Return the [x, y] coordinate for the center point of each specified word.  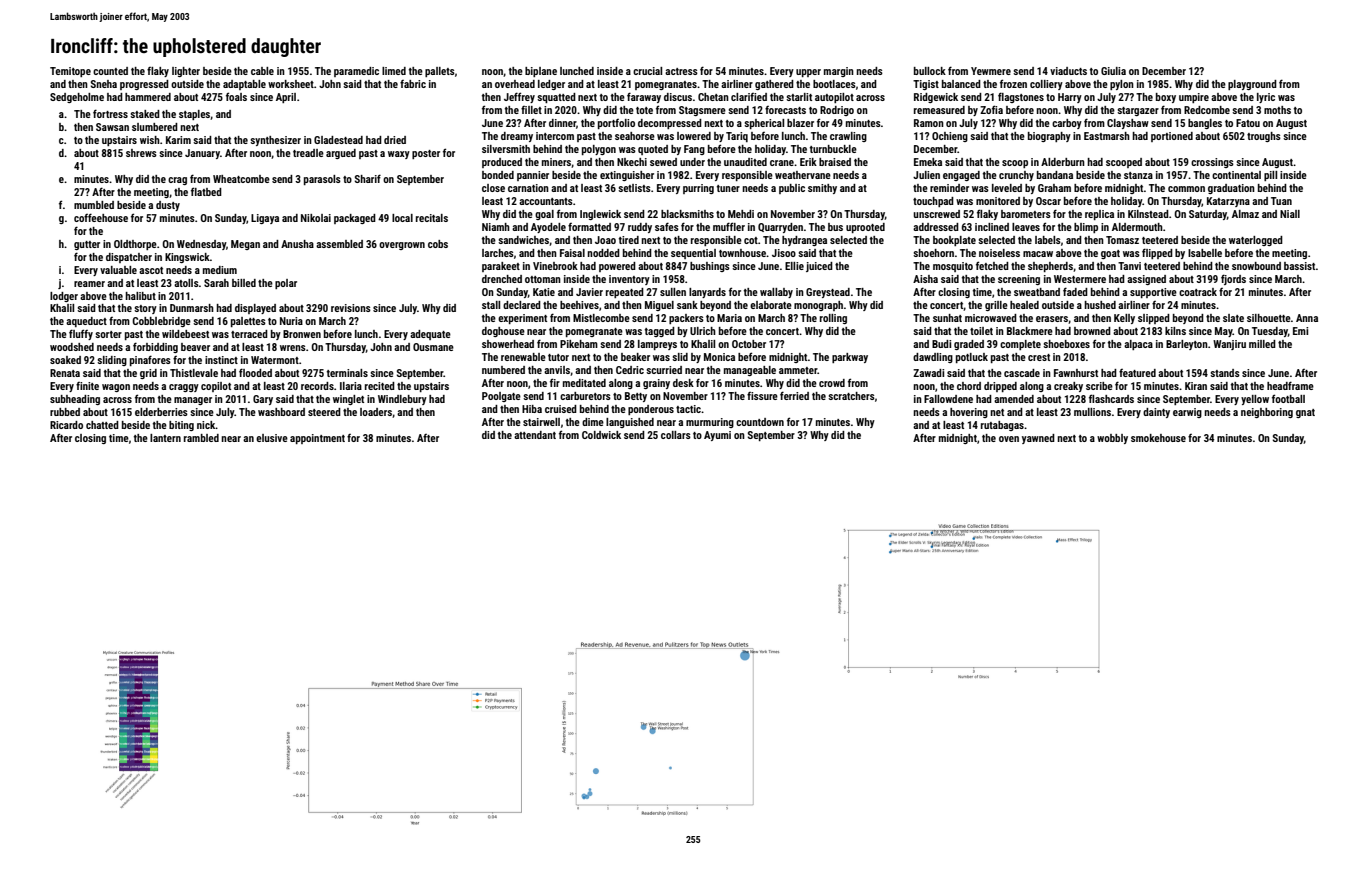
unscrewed [936, 214]
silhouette [1269, 318]
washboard [281, 412]
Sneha [104, 84]
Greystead [828, 293]
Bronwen [302, 334]
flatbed [206, 191]
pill [1270, 176]
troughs [1264, 137]
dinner [562, 123]
